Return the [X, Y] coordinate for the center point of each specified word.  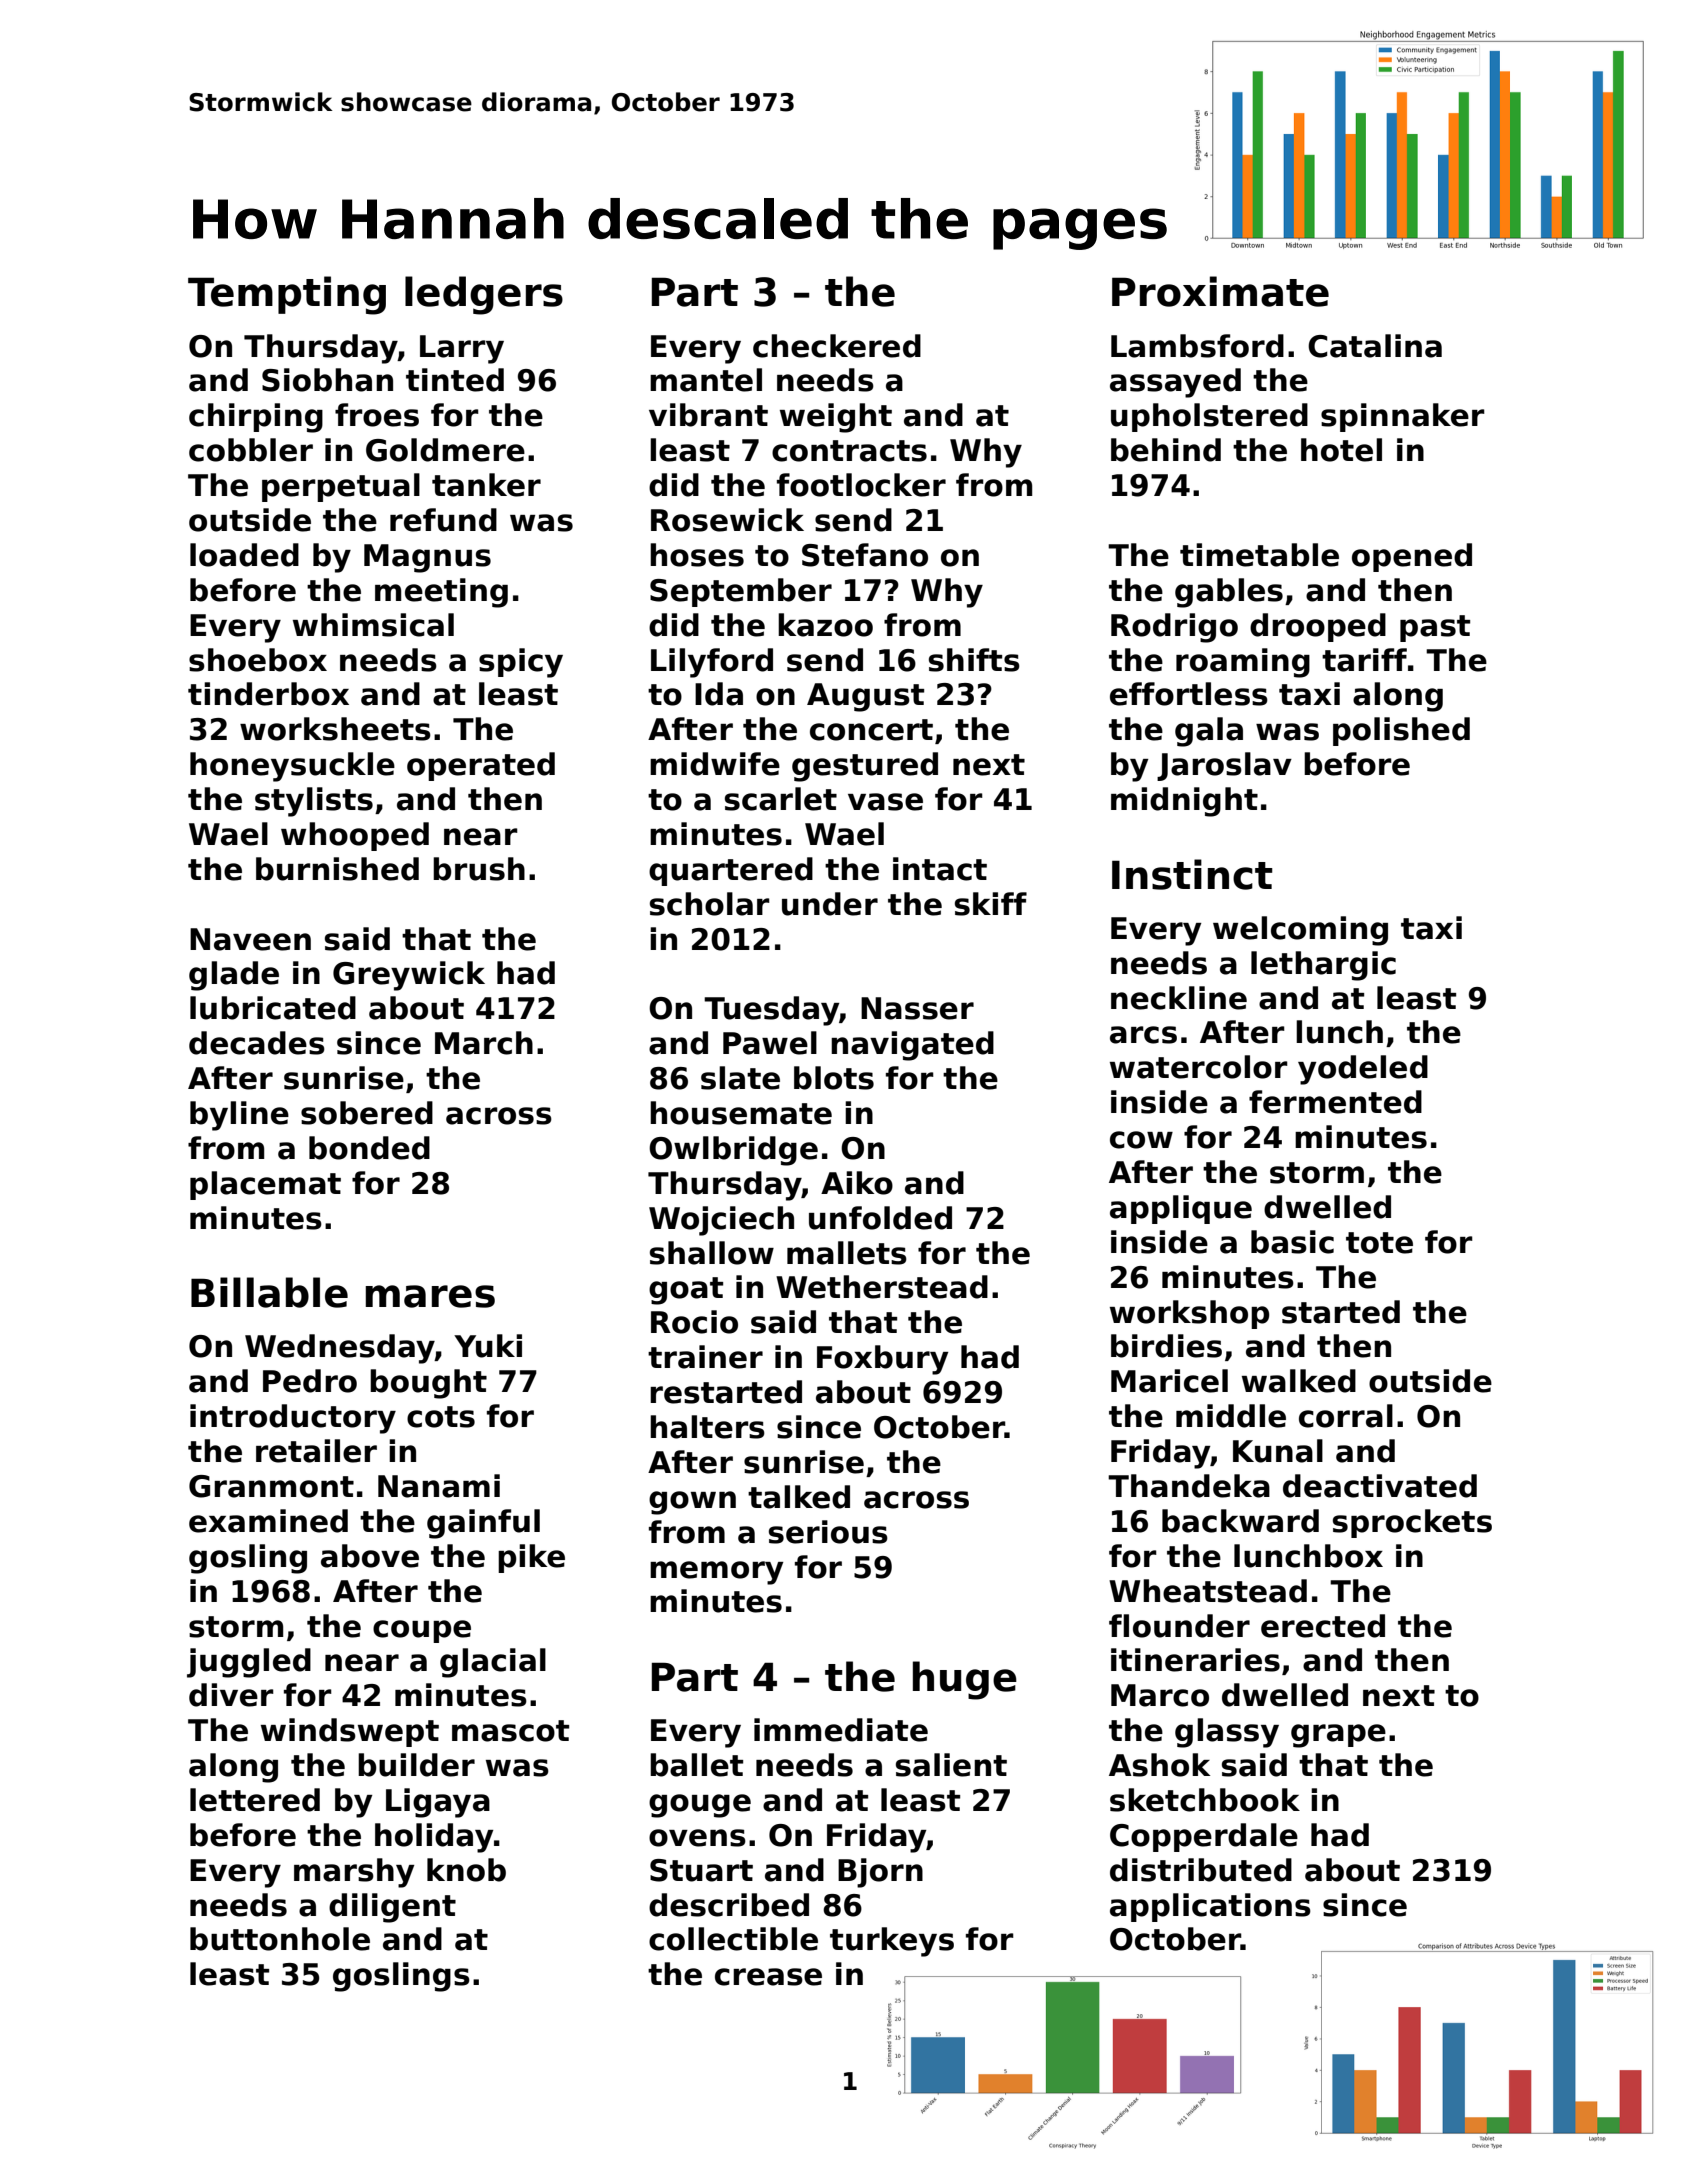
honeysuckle [292, 767]
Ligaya [438, 1803]
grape [1338, 1736]
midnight [1184, 802]
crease [768, 1977]
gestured [865, 767]
